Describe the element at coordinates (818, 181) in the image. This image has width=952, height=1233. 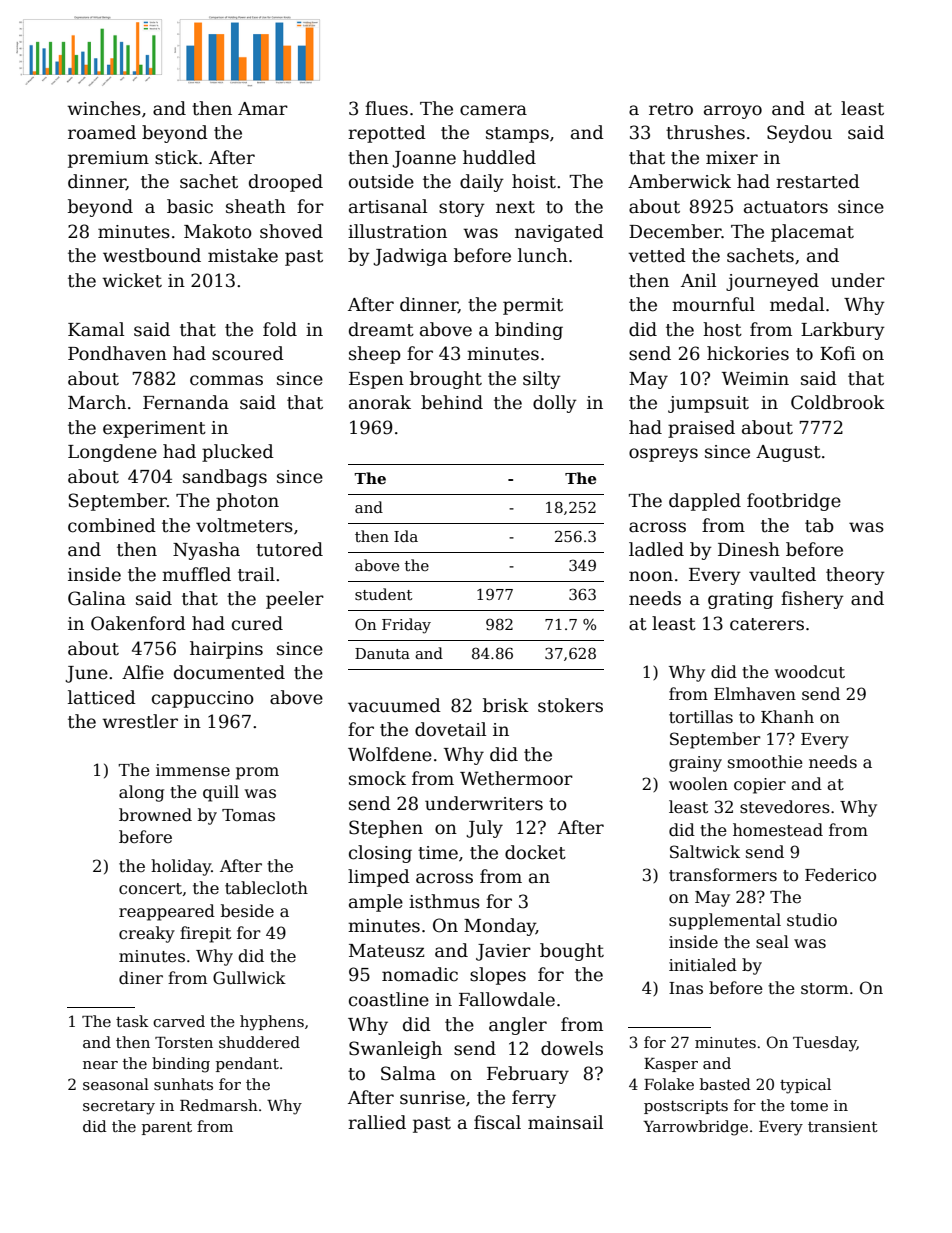
I see `restarted` at that location.
